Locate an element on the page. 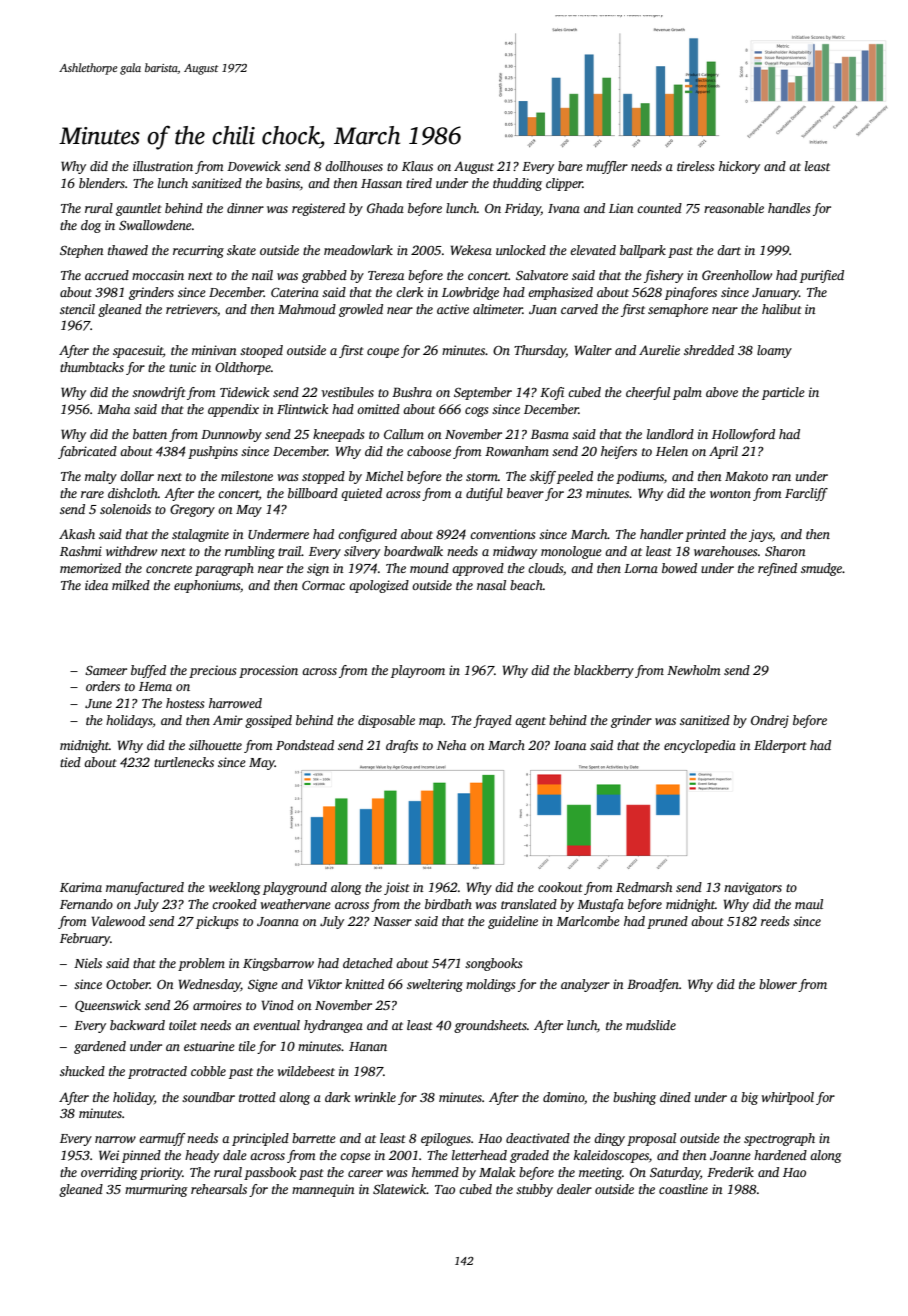 The width and height of the page is (908, 1316). stubby is located at coordinates (534, 1190).
